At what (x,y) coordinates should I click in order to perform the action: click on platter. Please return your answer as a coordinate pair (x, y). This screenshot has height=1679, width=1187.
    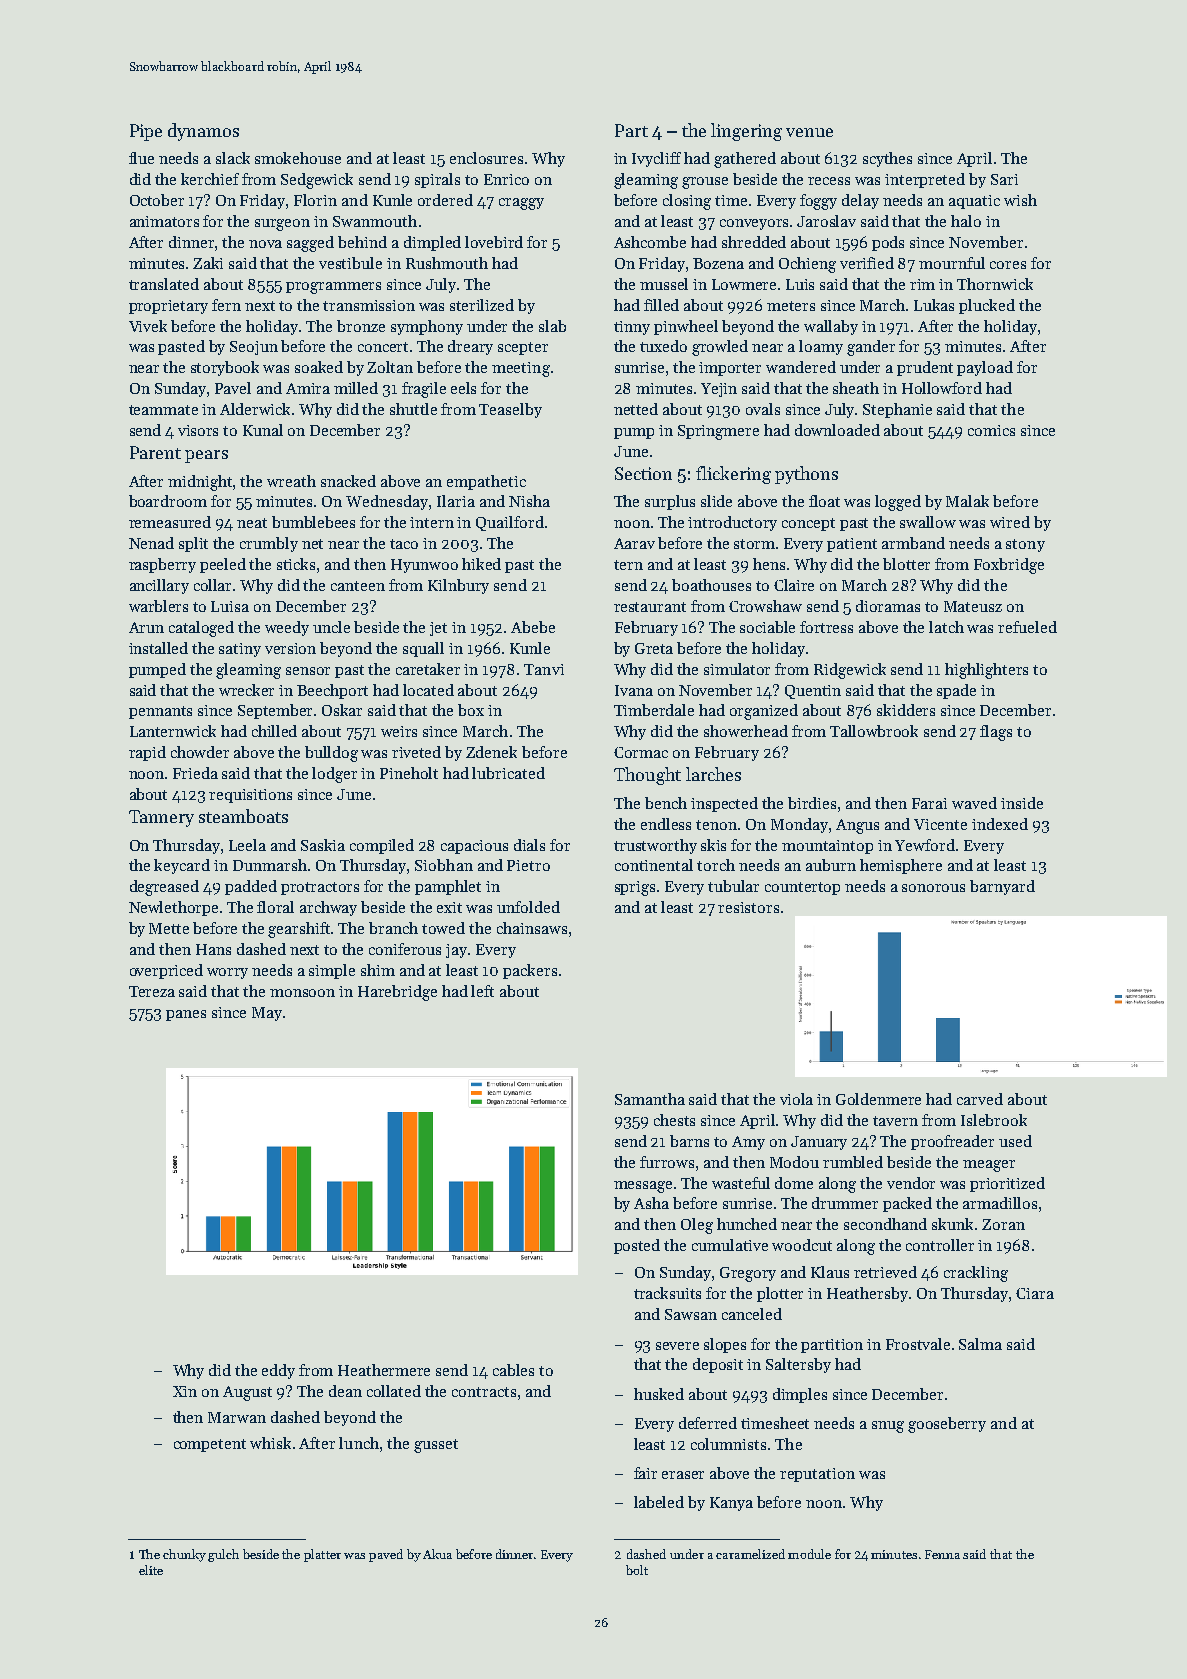
    Looking at the image, I should click on (322, 1555).
